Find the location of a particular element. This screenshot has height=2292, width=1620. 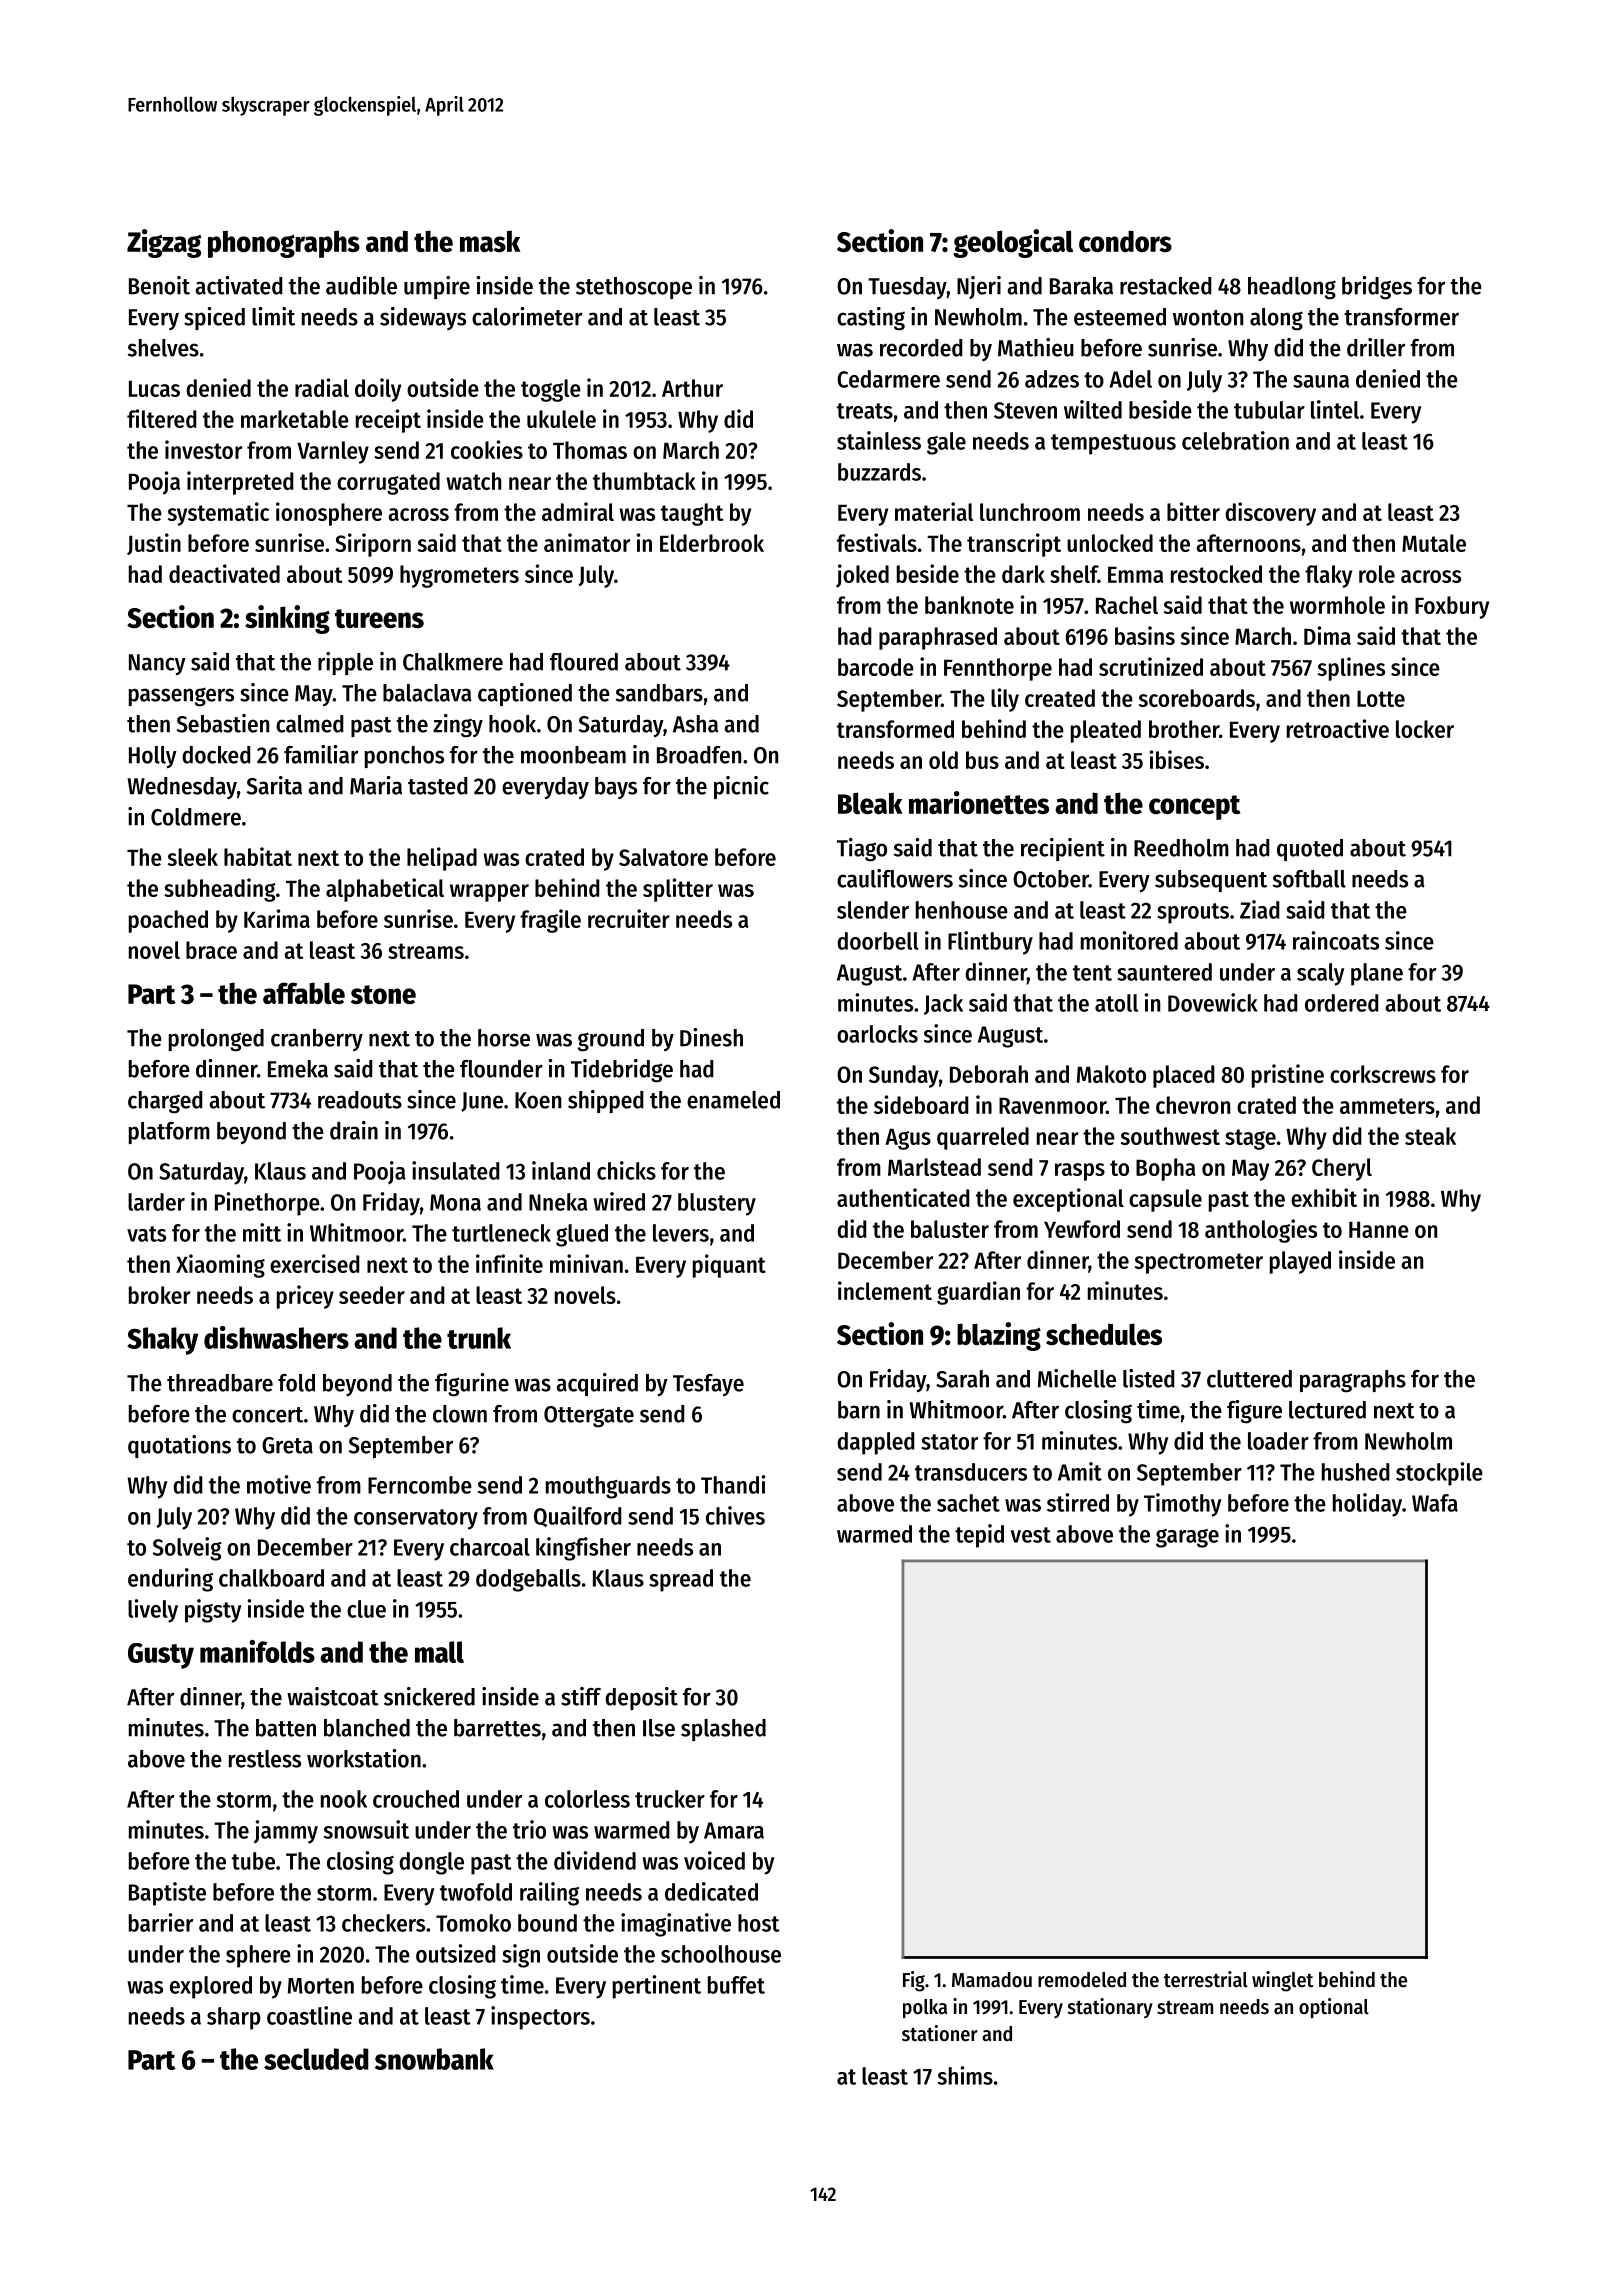

dappled is located at coordinates (876, 1443).
